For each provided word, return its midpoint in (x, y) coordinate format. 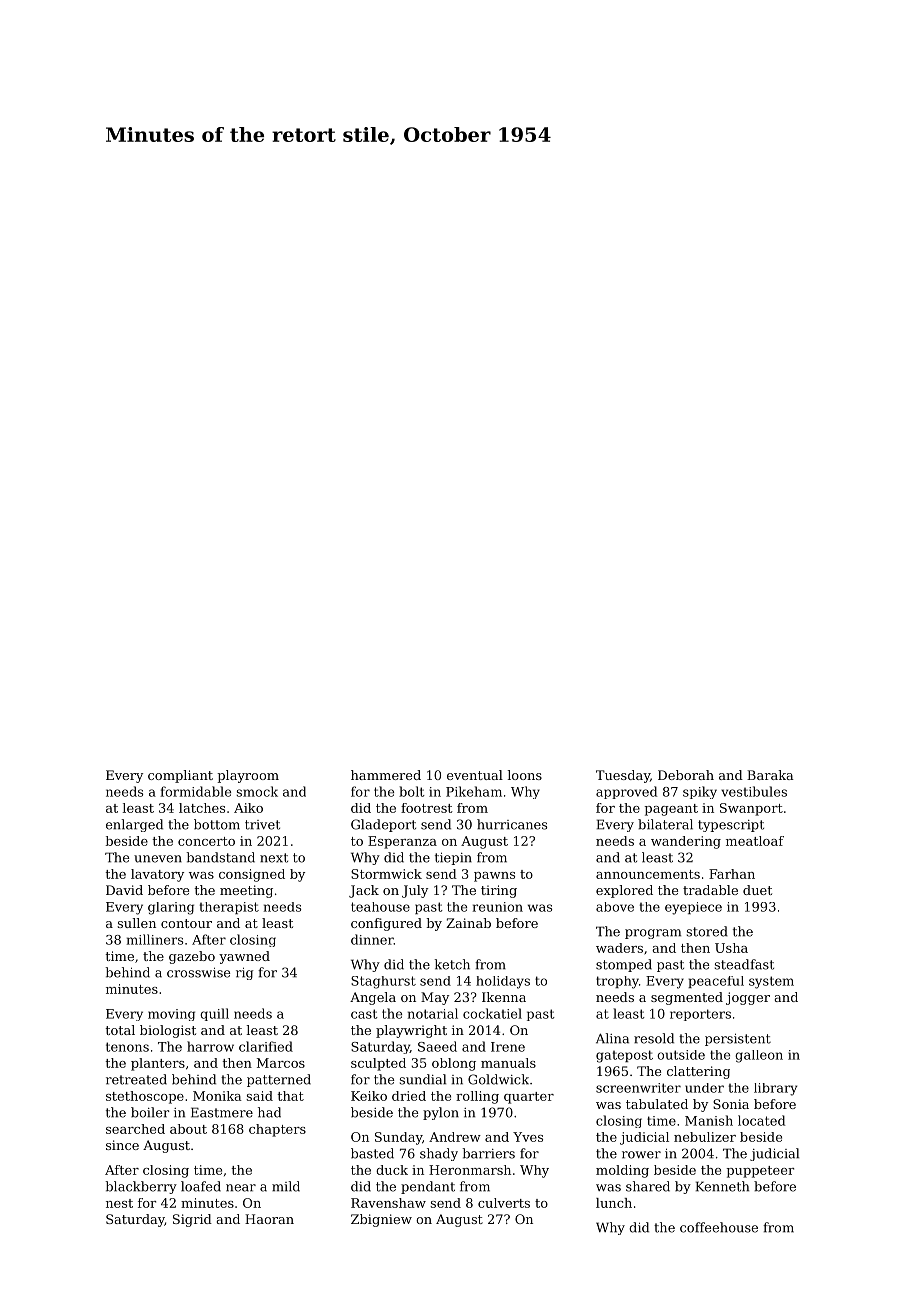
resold (654, 1038)
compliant (180, 776)
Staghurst (383, 982)
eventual (475, 775)
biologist (168, 1031)
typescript (731, 826)
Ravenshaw (388, 1203)
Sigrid (192, 1220)
